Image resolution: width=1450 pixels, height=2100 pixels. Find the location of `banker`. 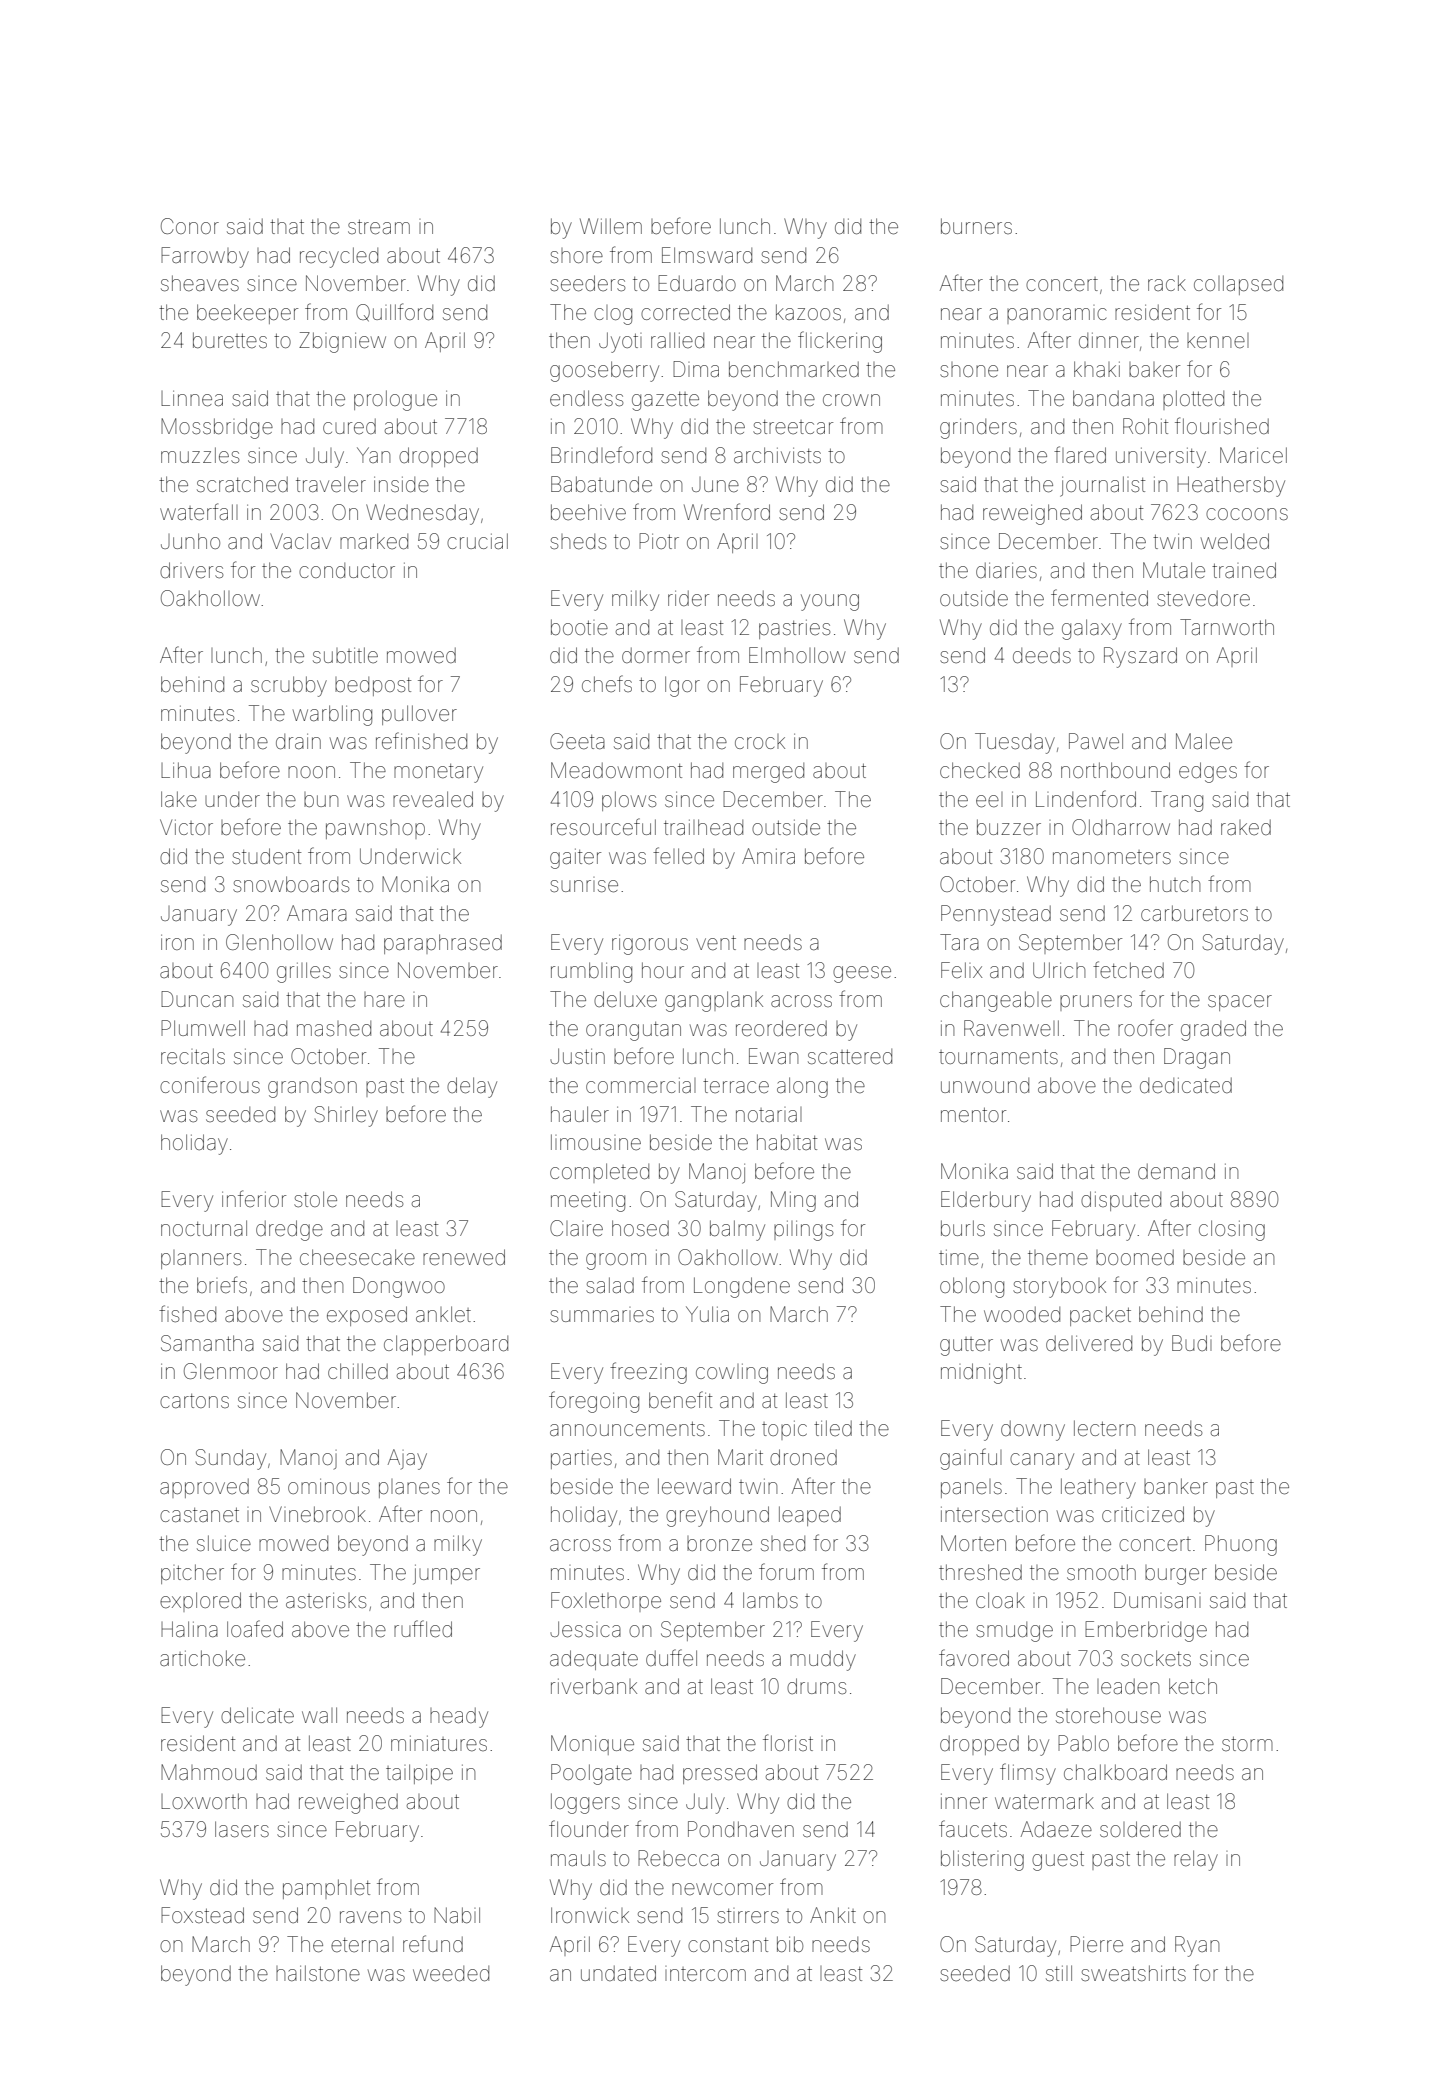

banker is located at coordinates (1176, 1486).
